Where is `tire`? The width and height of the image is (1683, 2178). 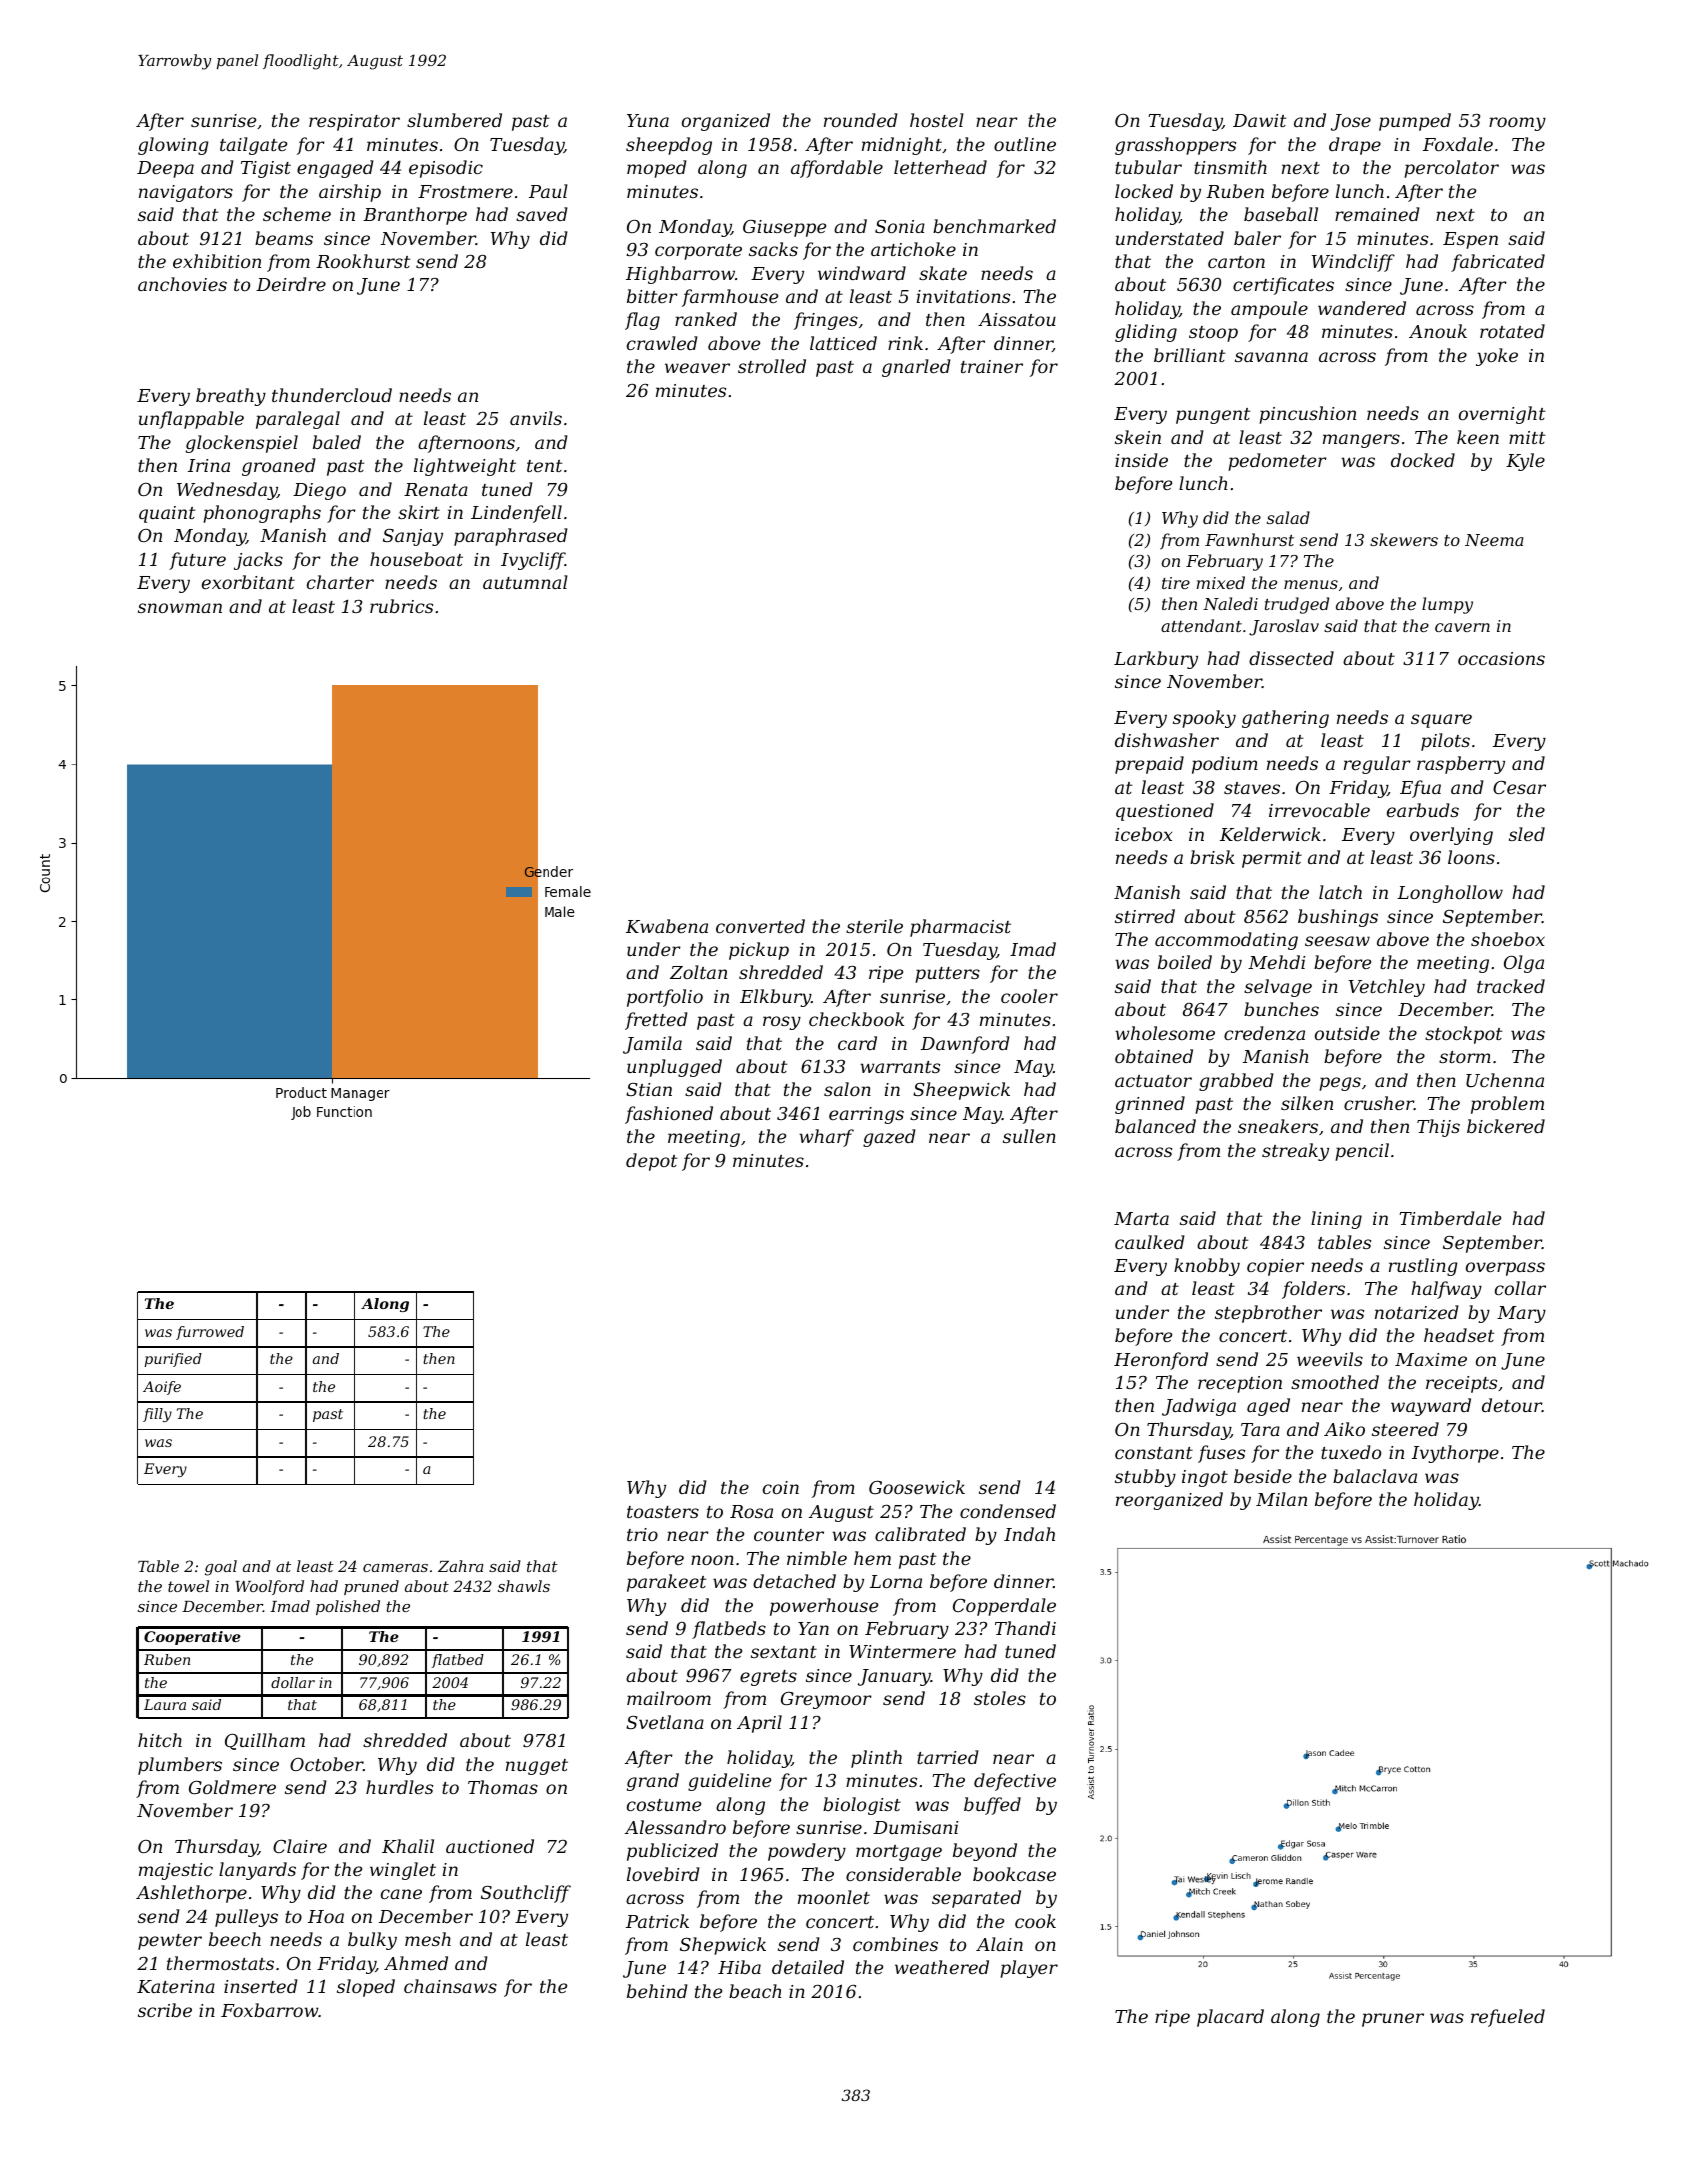
tire is located at coordinates (1176, 583).
